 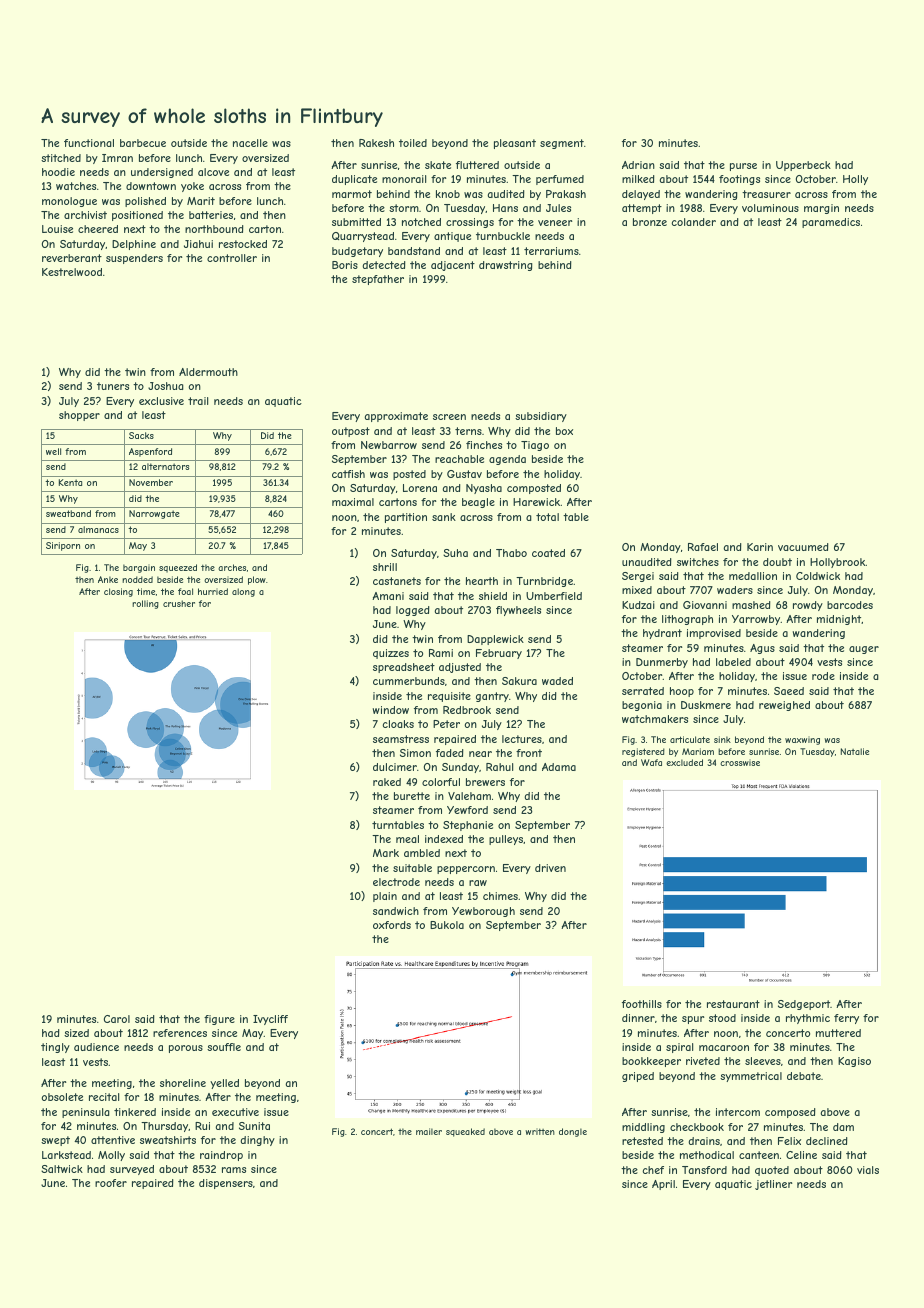 I want to click on Kenta, so click(x=70, y=482).
